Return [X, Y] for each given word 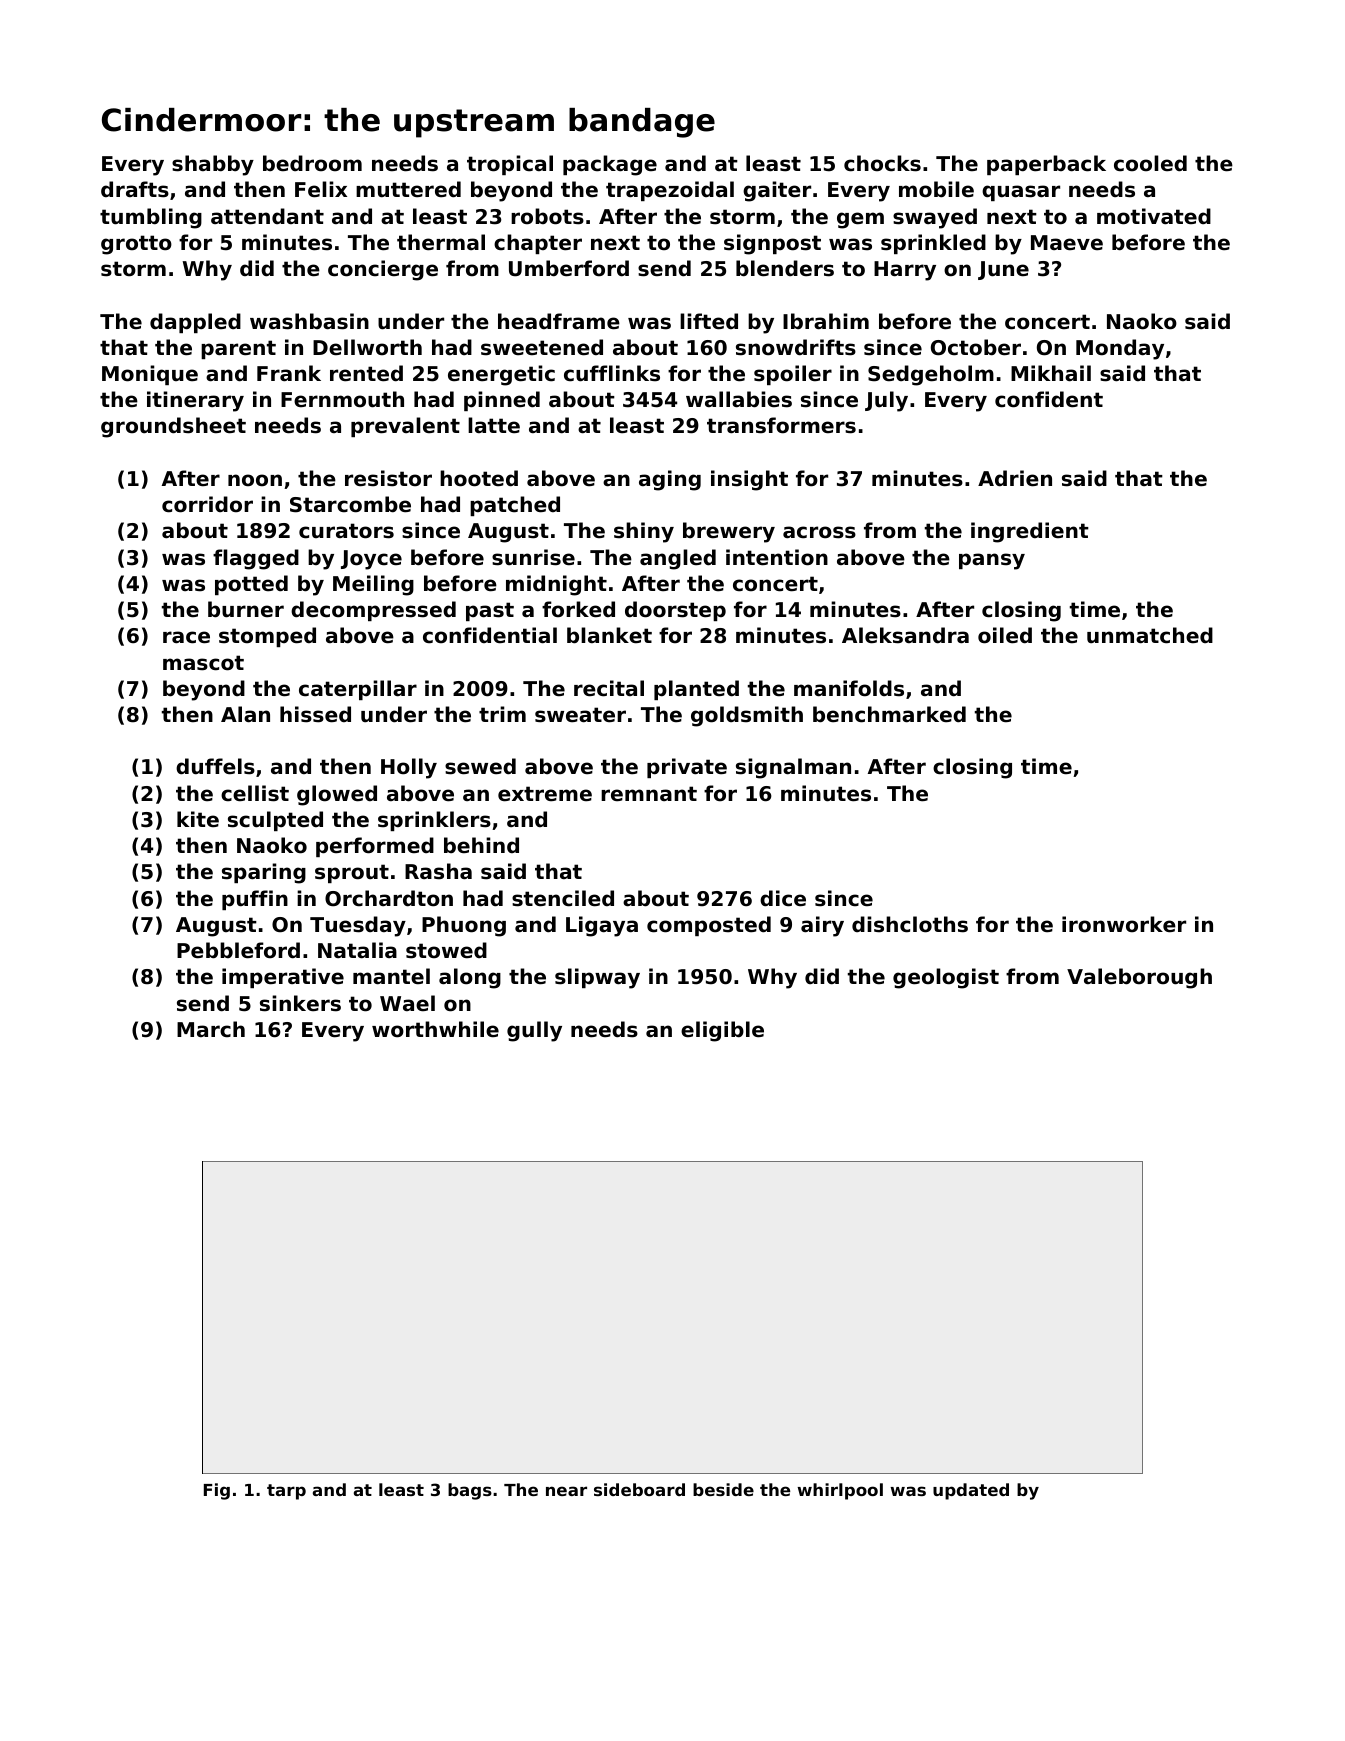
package [610, 165]
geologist [946, 978]
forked [578, 609]
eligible [722, 1031]
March [211, 1029]
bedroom [312, 163]
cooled [1150, 163]
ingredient [1030, 532]
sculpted [275, 821]
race [186, 637]
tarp [286, 1492]
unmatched [1150, 635]
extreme [545, 794]
